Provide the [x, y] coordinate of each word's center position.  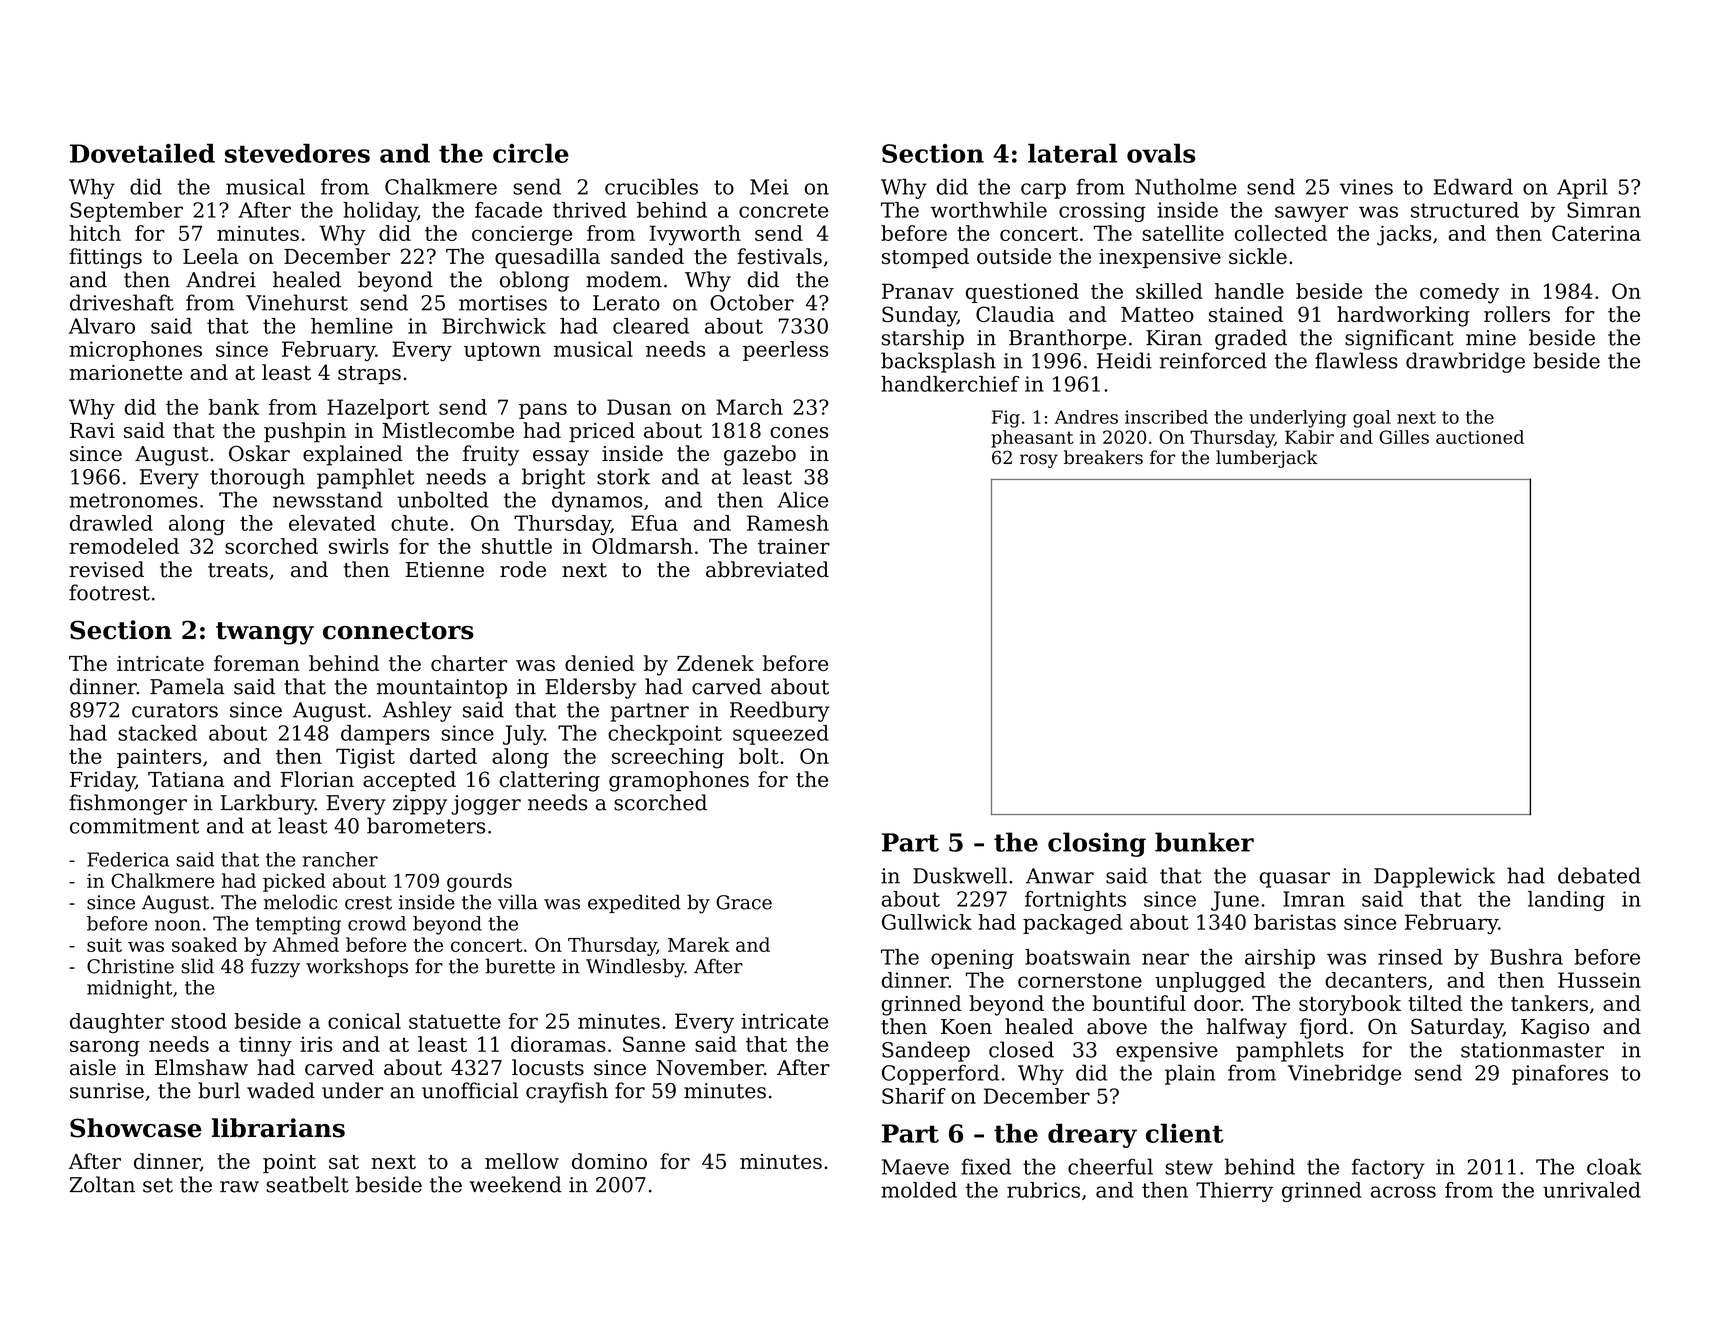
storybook [1350, 1005]
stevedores [297, 153]
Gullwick [927, 922]
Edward [1473, 186]
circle [531, 153]
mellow [522, 1161]
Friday [102, 781]
